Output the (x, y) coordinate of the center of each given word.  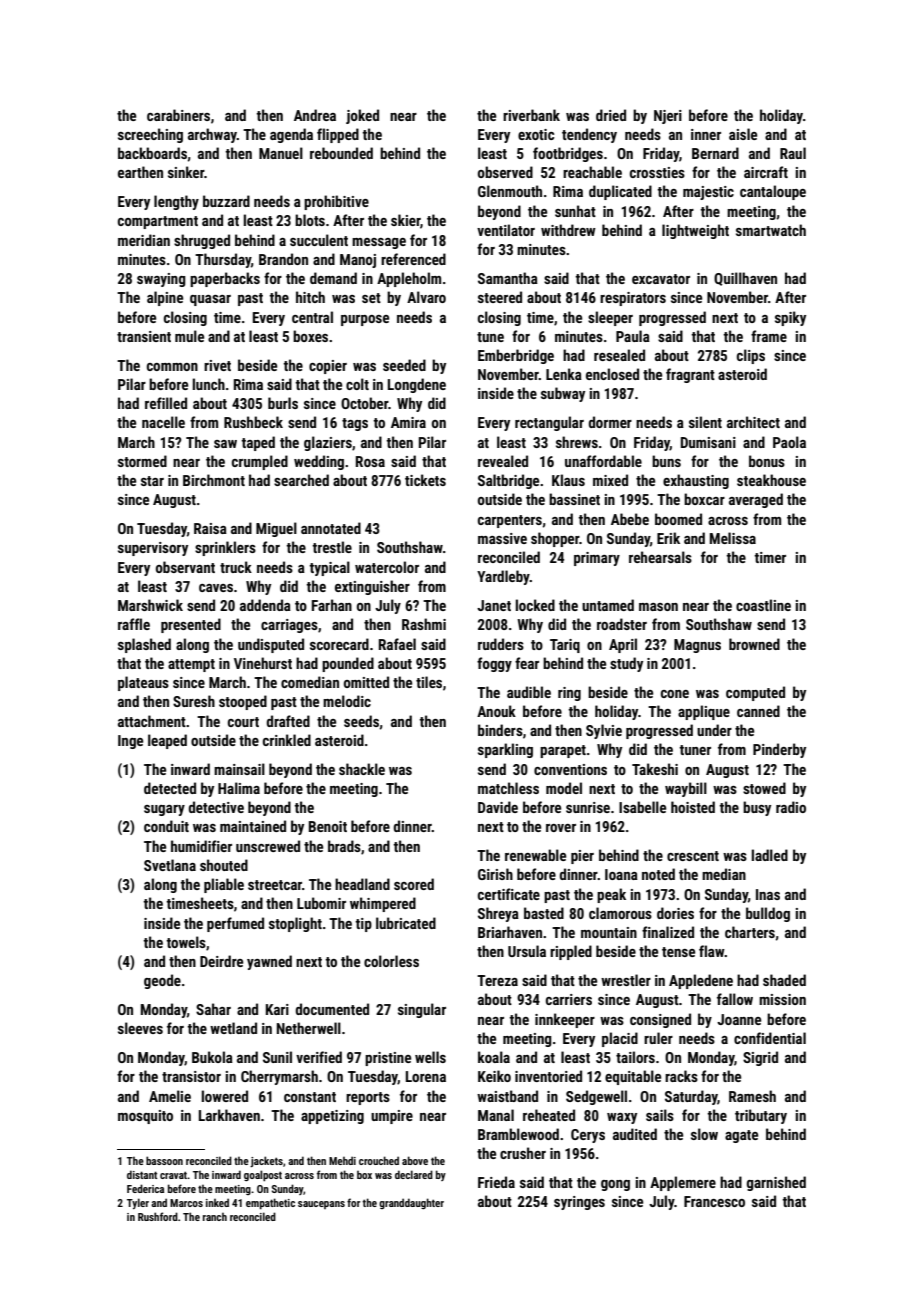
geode (162, 981)
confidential (770, 1038)
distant (142, 1174)
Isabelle (642, 807)
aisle (743, 134)
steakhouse (771, 480)
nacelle (163, 422)
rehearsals (660, 557)
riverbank (531, 115)
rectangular (549, 423)
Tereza (497, 980)
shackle (362, 769)
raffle (134, 624)
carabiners (178, 115)
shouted (224, 865)
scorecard (339, 644)
